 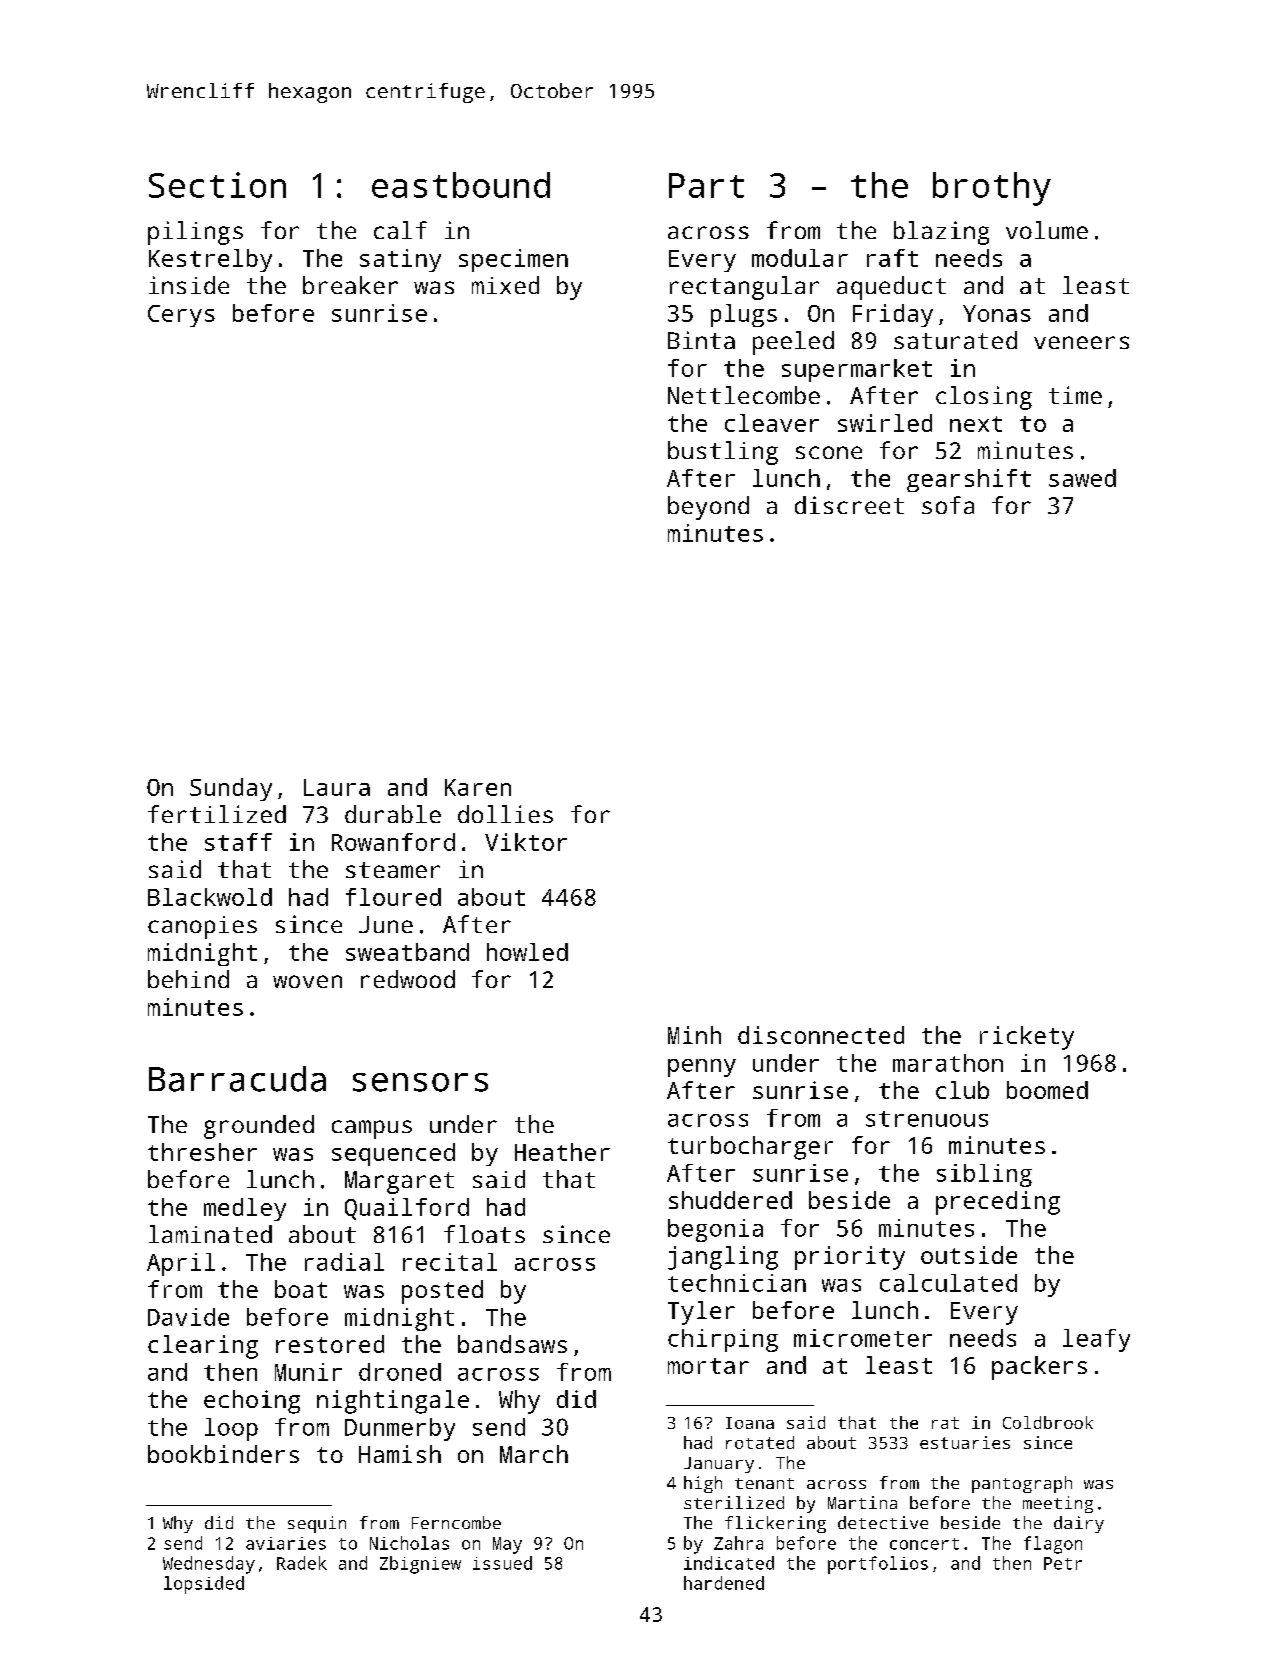 What do you see at coordinates (724, 1583) in the image?
I see `hardened` at bounding box center [724, 1583].
